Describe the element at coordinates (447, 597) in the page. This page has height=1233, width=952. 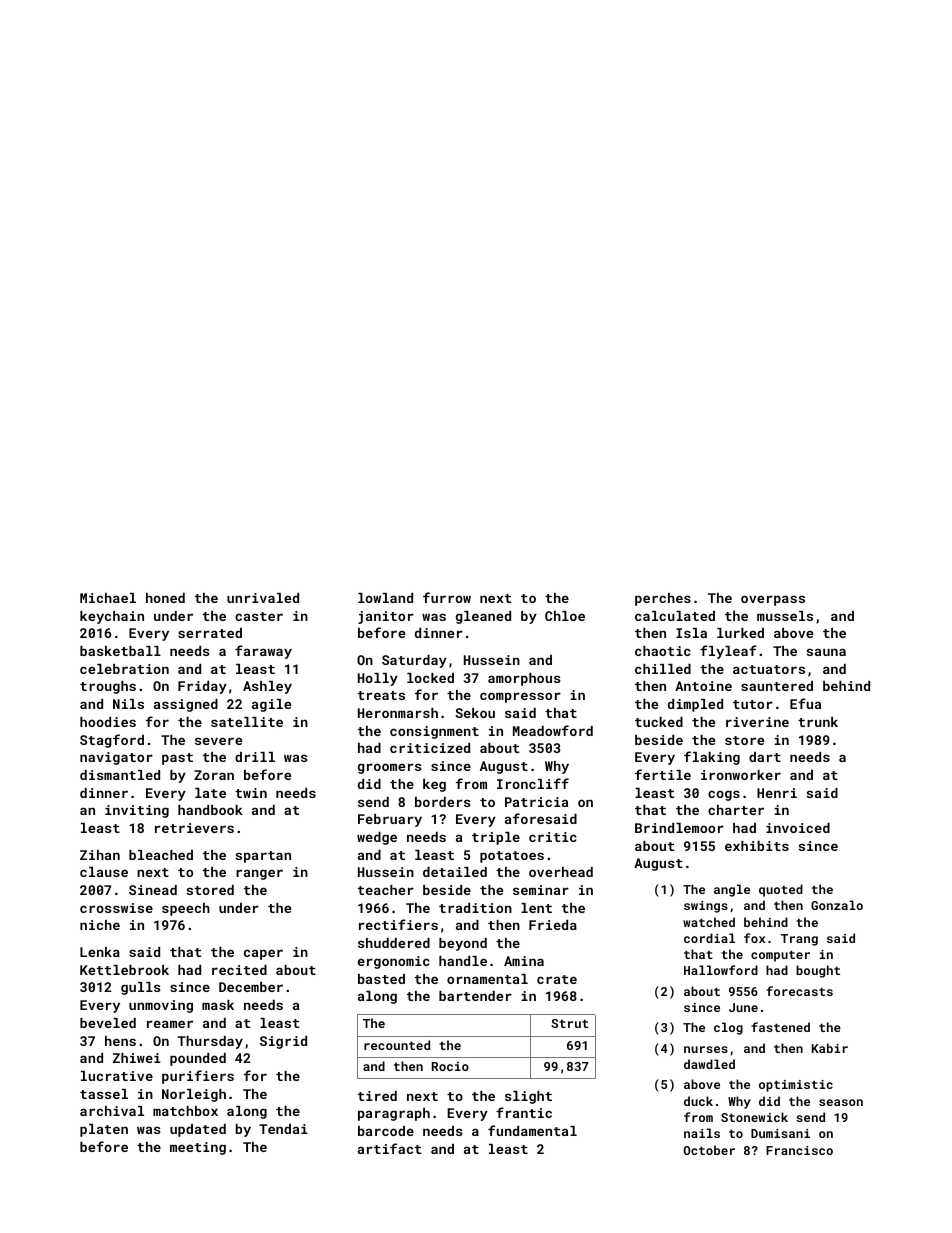
I see `furrow` at that location.
